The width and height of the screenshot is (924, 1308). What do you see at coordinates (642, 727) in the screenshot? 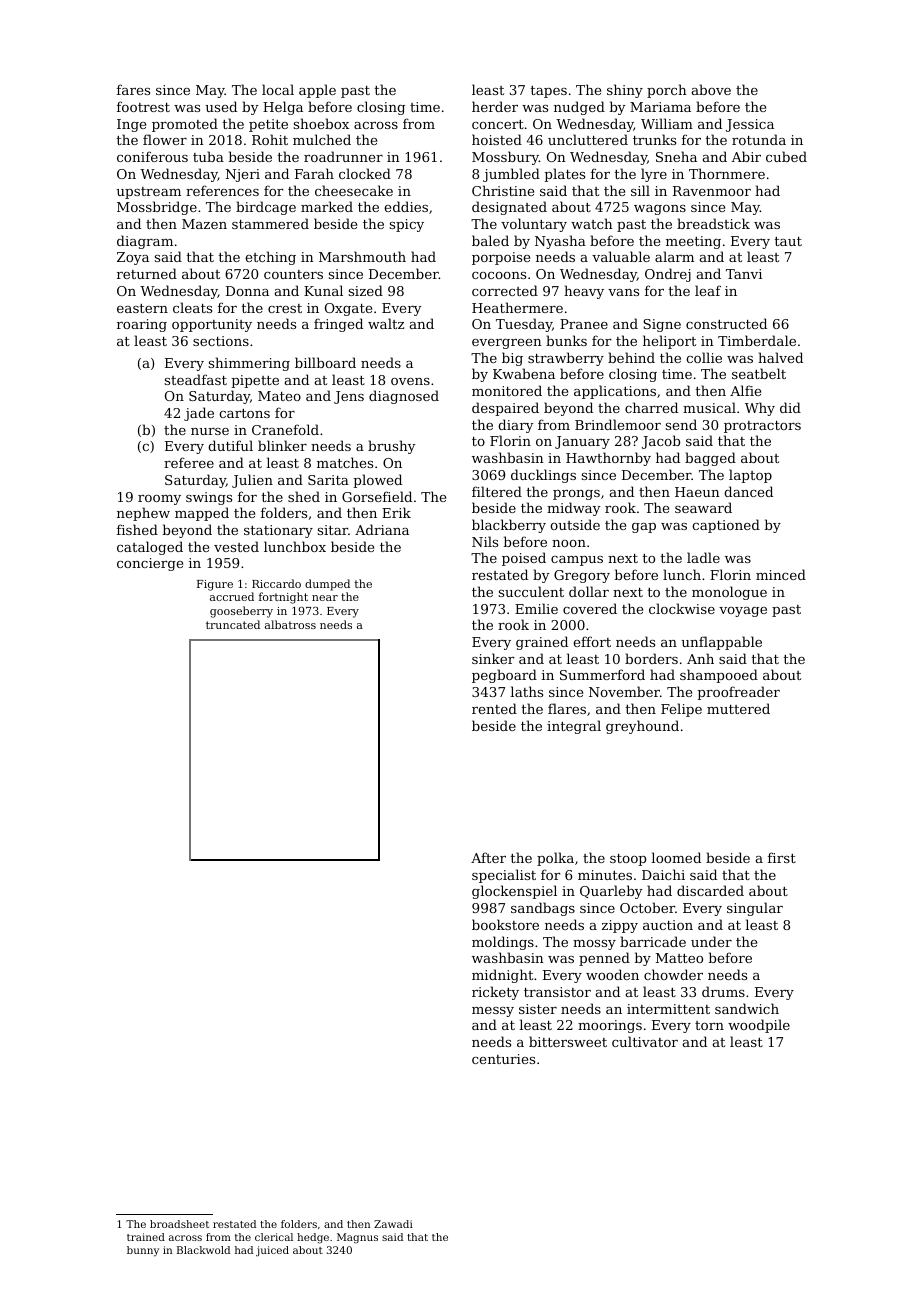
I see `greyhound` at bounding box center [642, 727].
